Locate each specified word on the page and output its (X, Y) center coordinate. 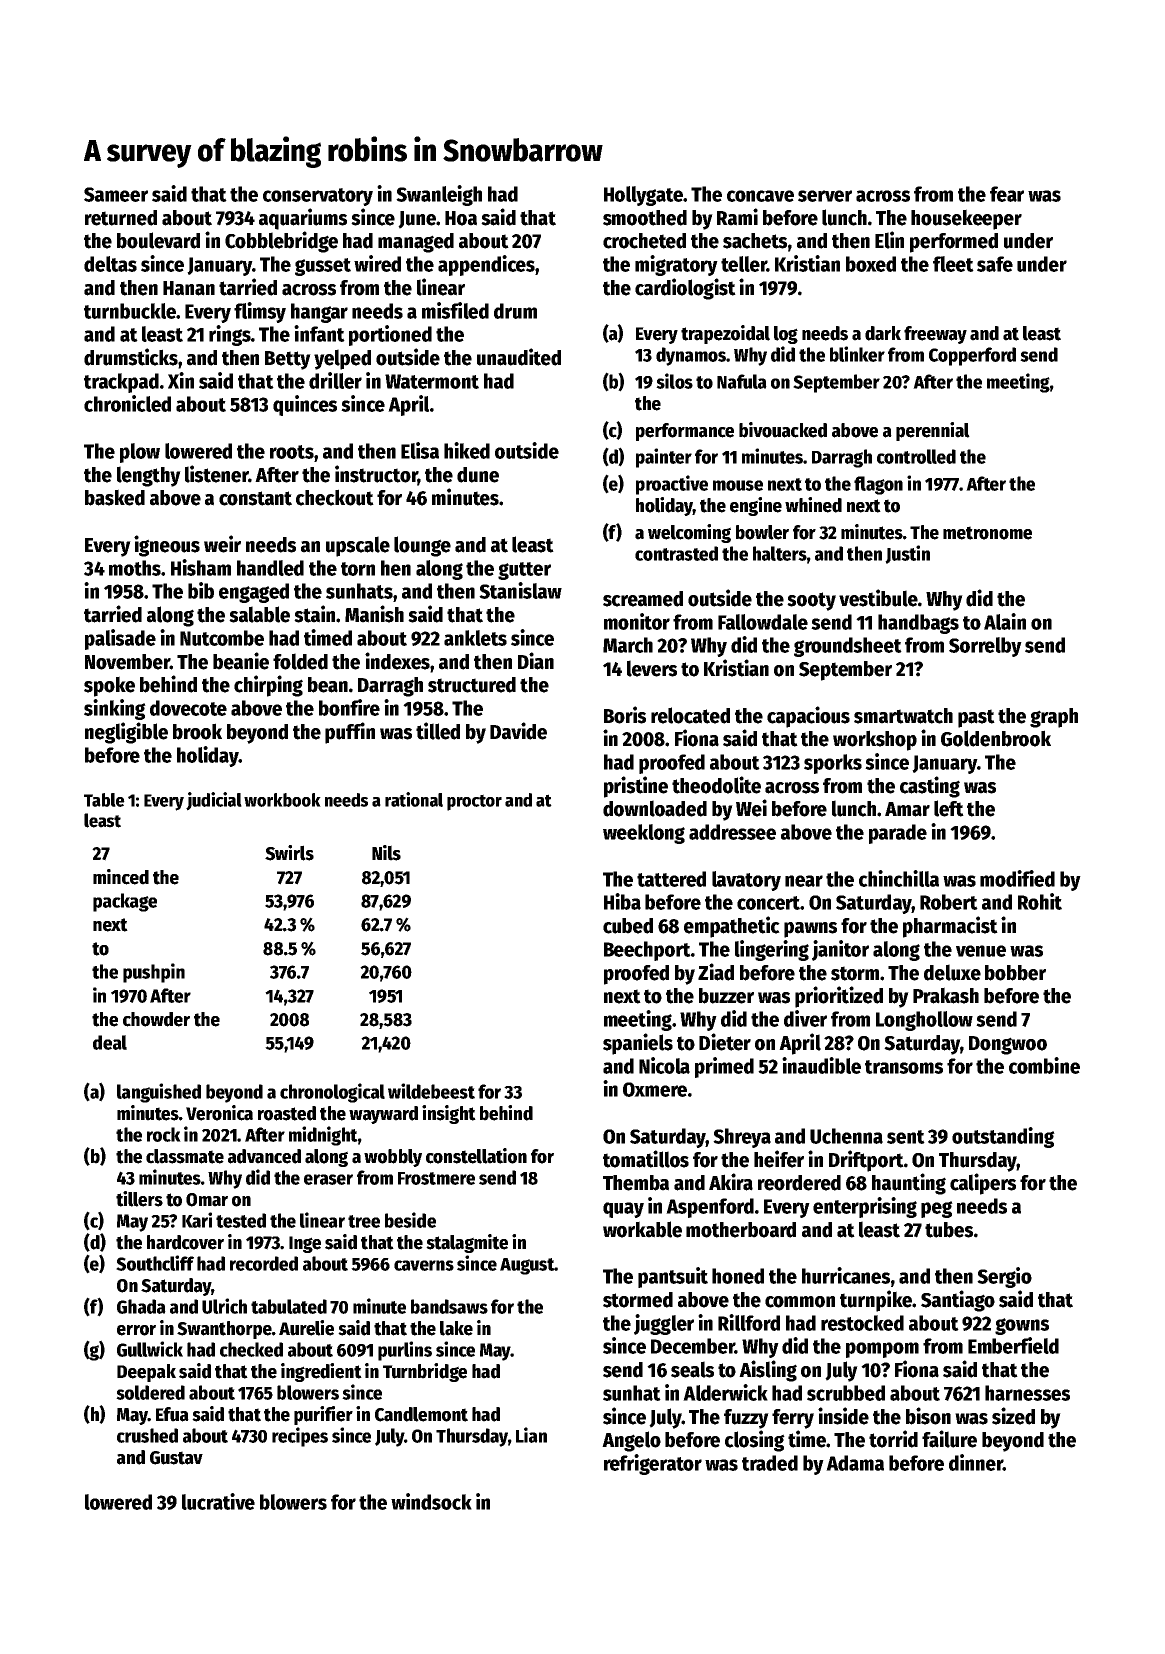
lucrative (218, 1501)
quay (623, 1210)
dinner (976, 1462)
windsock (431, 1501)
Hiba (622, 901)
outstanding (1003, 1137)
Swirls (289, 853)
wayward (383, 1115)
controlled (916, 456)
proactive (672, 485)
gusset (323, 267)
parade (898, 834)
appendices (486, 265)
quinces (305, 405)
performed (954, 243)
